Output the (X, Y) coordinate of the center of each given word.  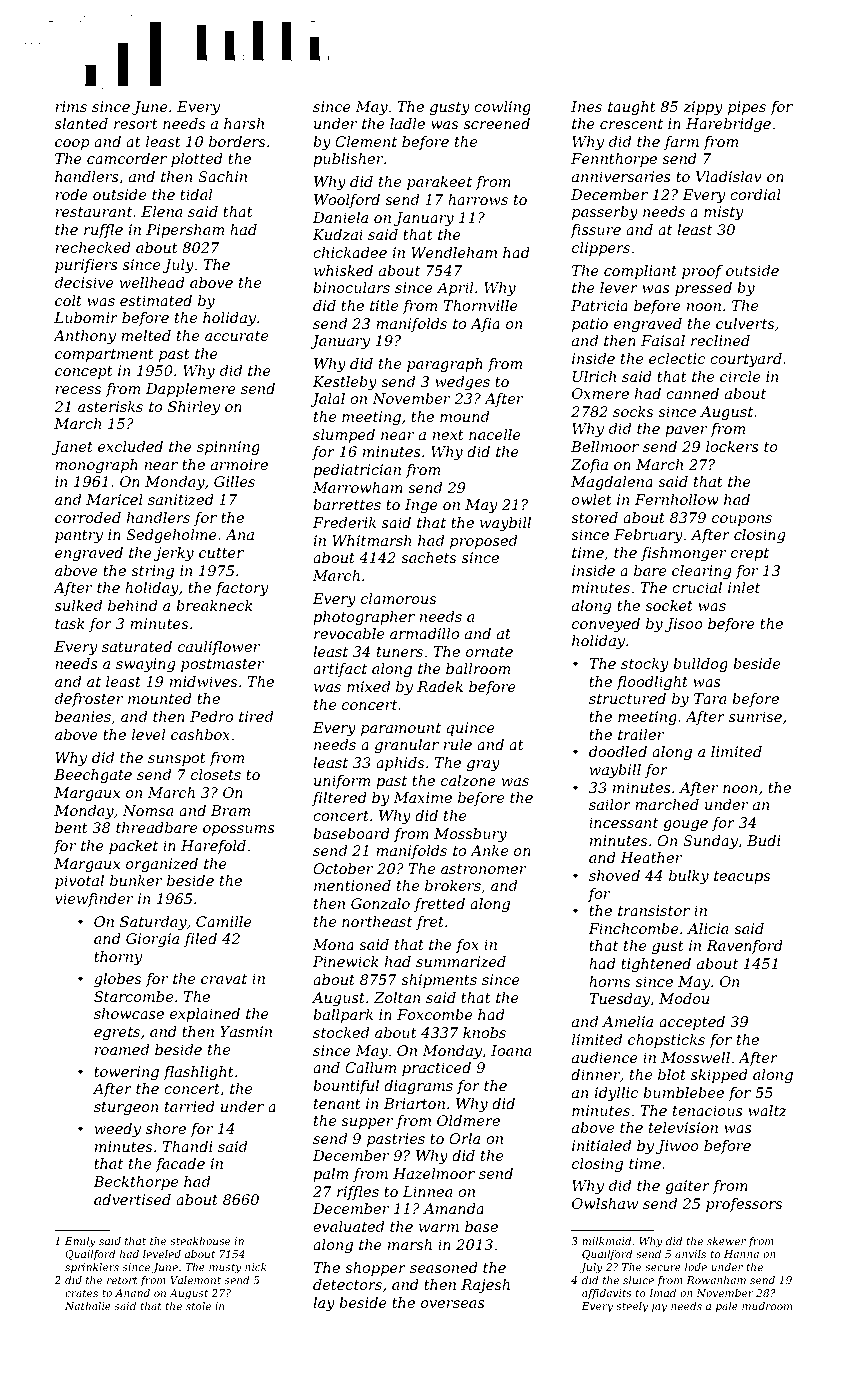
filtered (339, 799)
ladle (407, 123)
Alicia (708, 928)
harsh (244, 123)
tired (256, 716)
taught (632, 108)
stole (198, 1306)
